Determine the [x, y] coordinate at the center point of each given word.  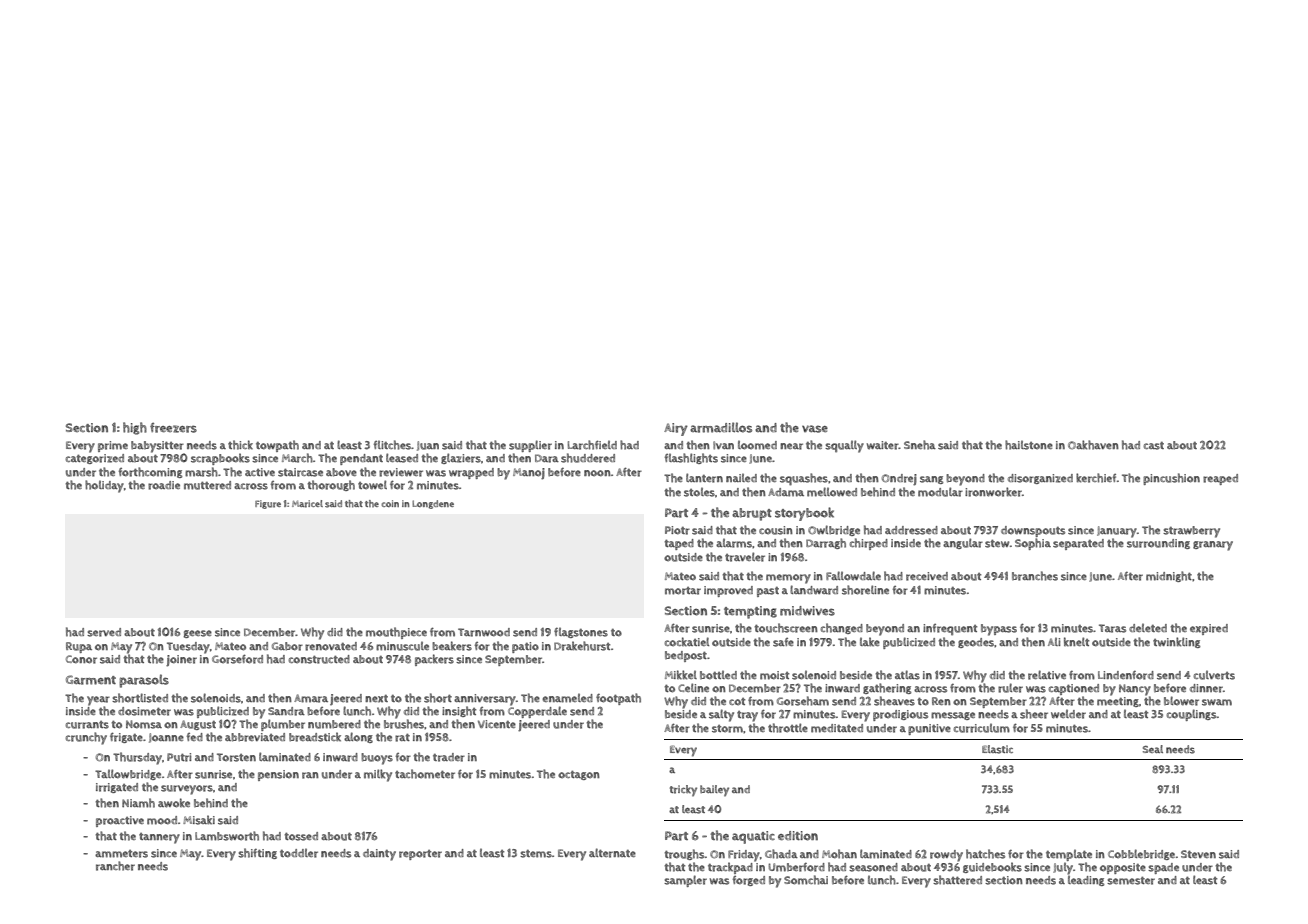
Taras [1112, 628]
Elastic [997, 749]
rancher [115, 866]
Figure [268, 504]
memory [788, 579]
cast [1153, 446]
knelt [1076, 642]
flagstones [581, 632]
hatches [985, 854]
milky [378, 775]
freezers [173, 428]
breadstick [315, 737]
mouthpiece [396, 633]
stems [536, 854]
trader [449, 757]
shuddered [588, 458]
